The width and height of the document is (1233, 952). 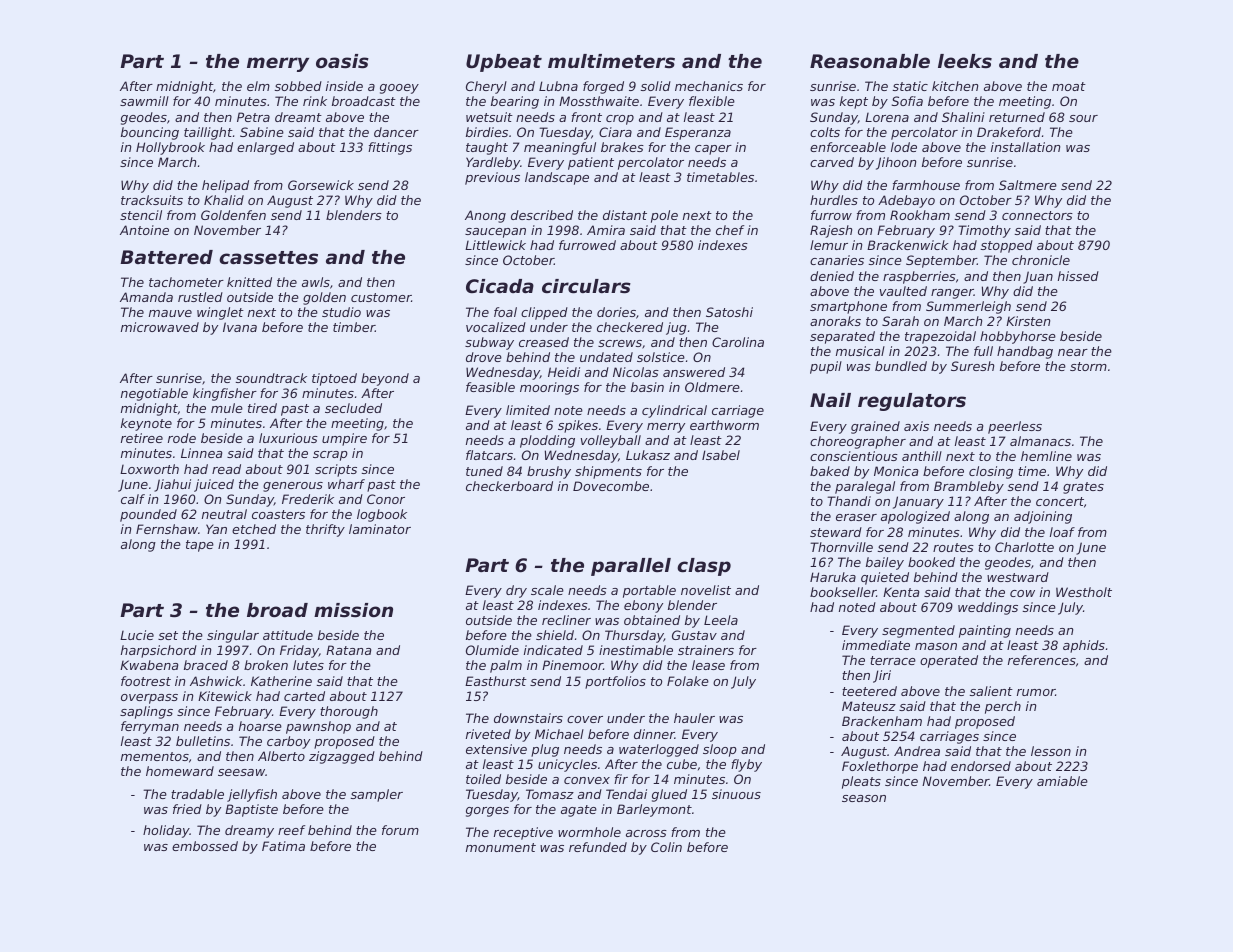 What do you see at coordinates (832, 162) in the document?
I see `carved` at bounding box center [832, 162].
